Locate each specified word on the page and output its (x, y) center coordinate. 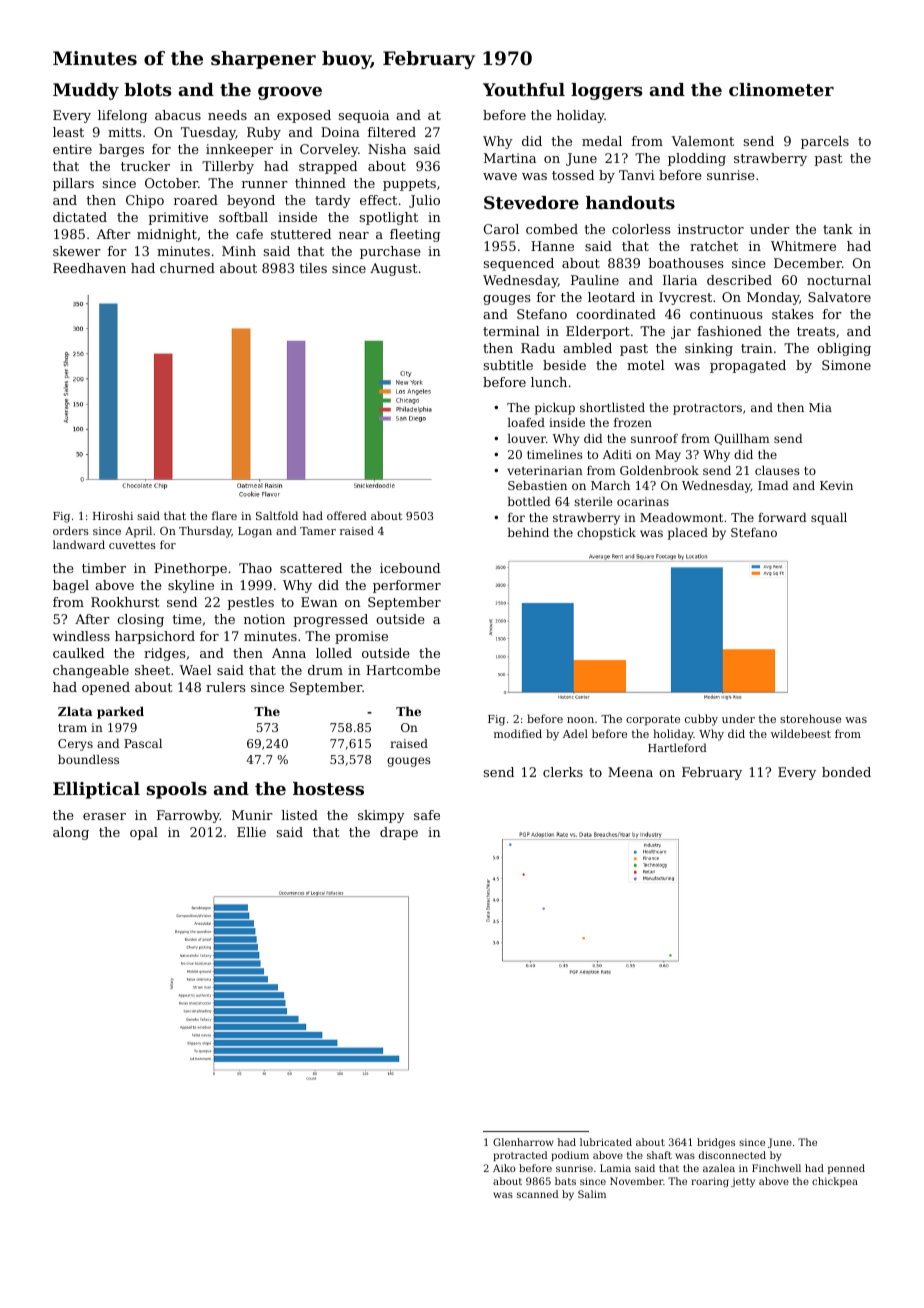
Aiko (504, 1168)
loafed (526, 422)
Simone (846, 365)
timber (104, 568)
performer (407, 586)
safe (427, 815)
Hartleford (677, 747)
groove (290, 93)
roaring (710, 1182)
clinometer (781, 89)
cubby (701, 720)
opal (144, 833)
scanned (537, 1194)
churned (187, 268)
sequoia (364, 116)
